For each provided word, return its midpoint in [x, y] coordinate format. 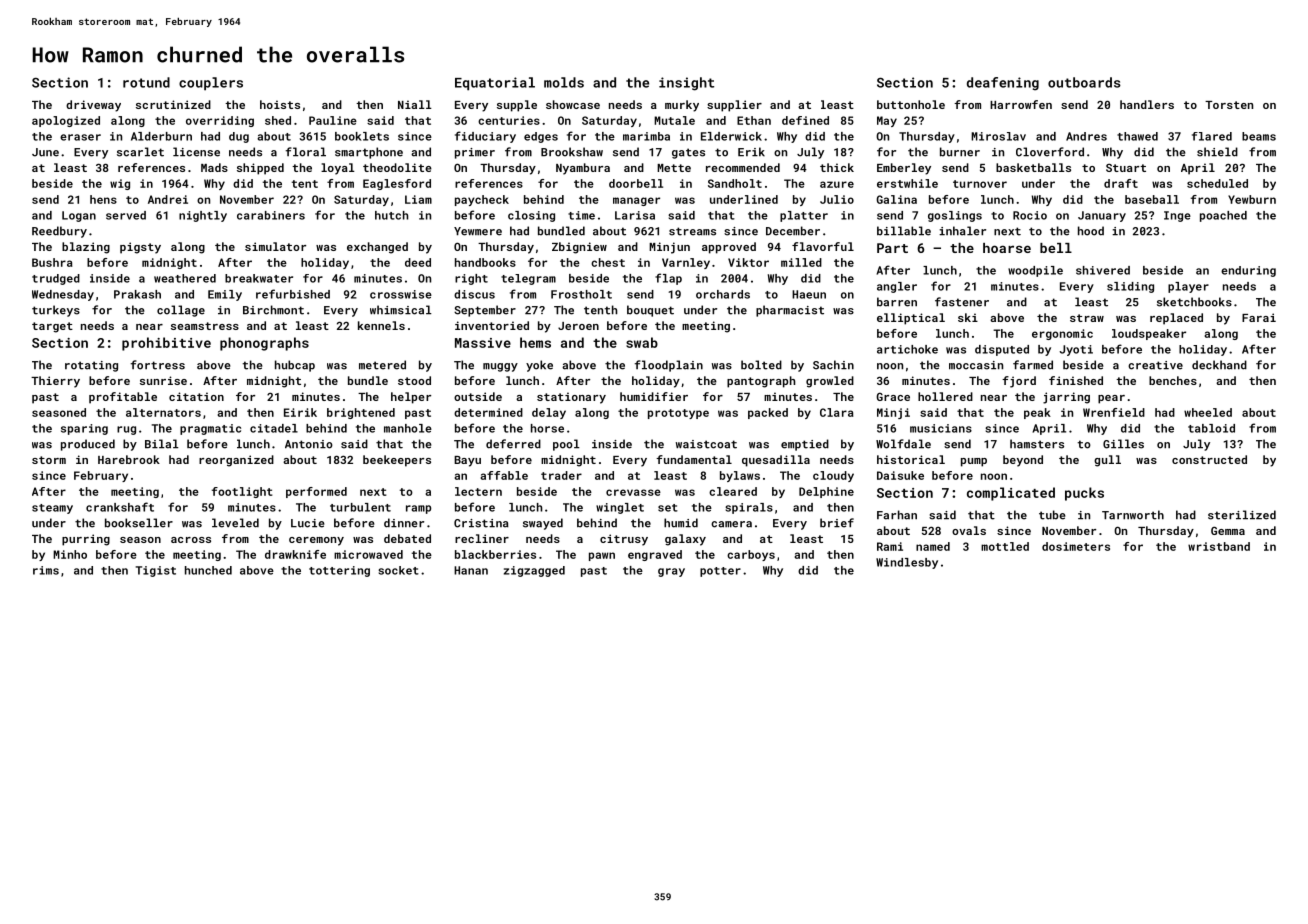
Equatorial [495, 84]
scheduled [1217, 183]
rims [46, 570]
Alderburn [161, 136]
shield [1217, 152]
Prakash [137, 294]
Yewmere [478, 231]
